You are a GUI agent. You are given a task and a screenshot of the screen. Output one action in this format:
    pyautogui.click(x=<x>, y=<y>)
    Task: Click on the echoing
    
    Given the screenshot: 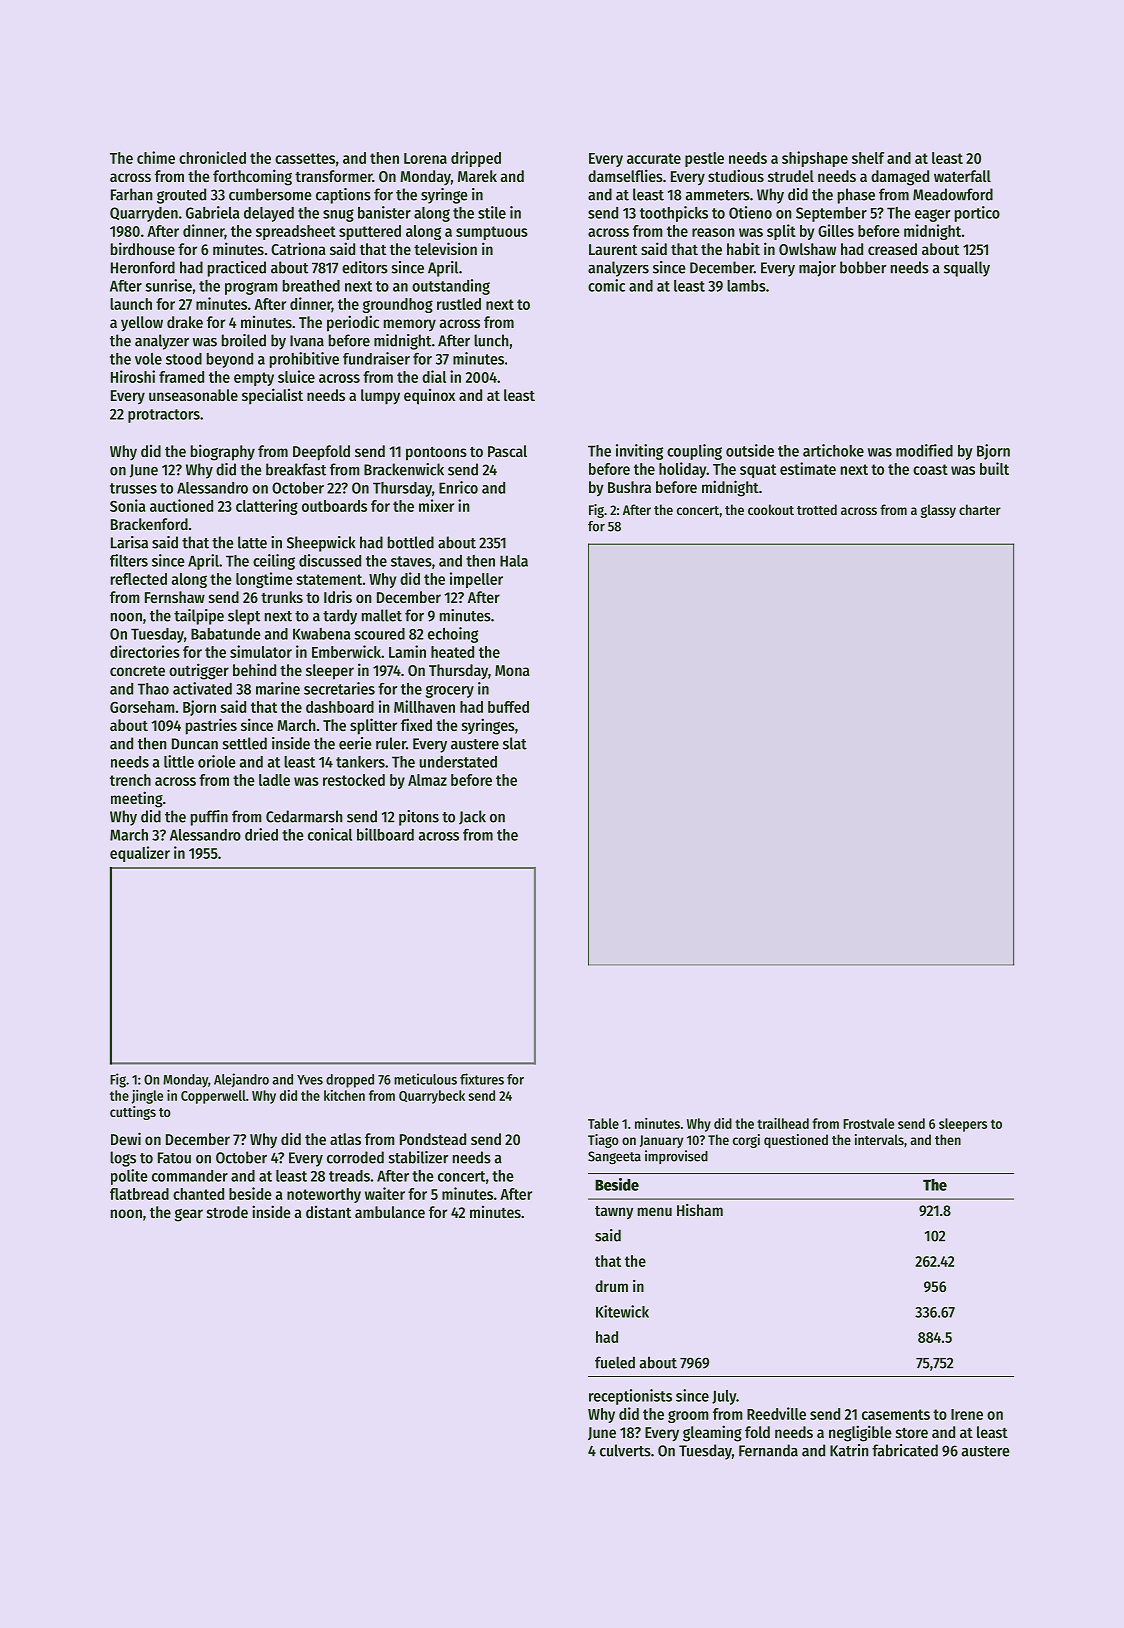 What is the action you would take?
    pyautogui.click(x=453, y=635)
